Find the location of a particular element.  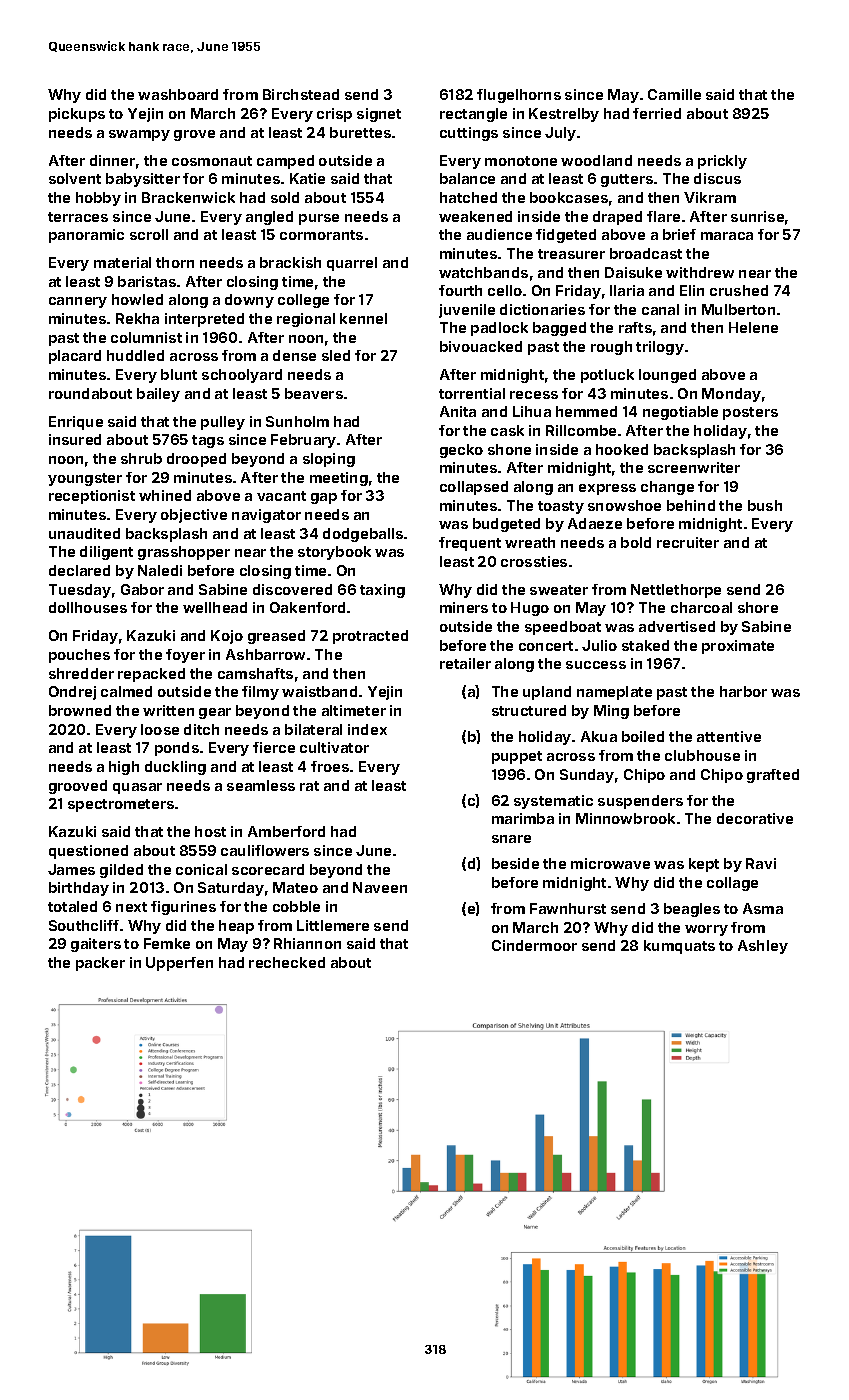

froes is located at coordinates (330, 766).
